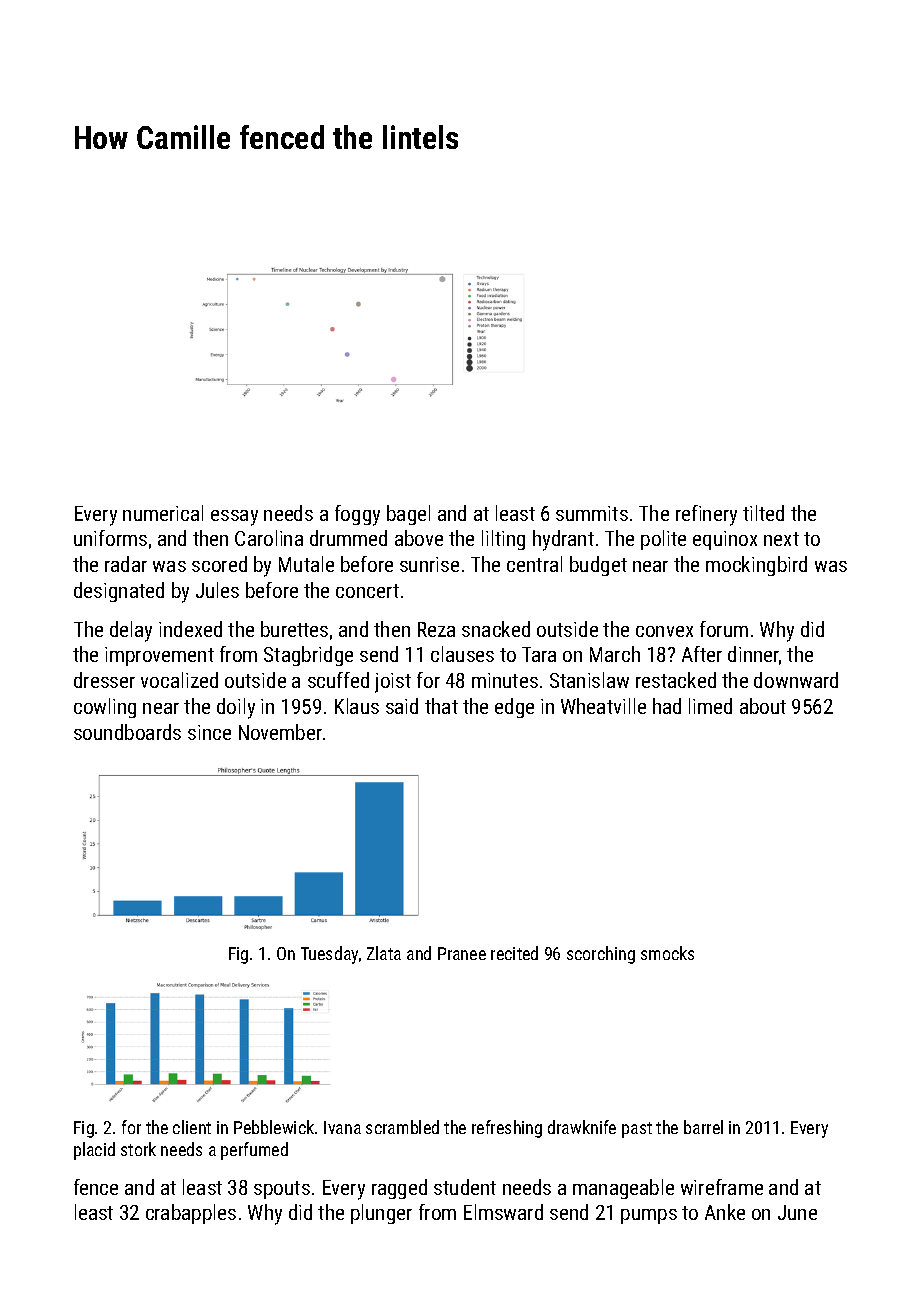 The width and height of the page is (924, 1314). What do you see at coordinates (462, 953) in the page?
I see `Pranee` at bounding box center [462, 953].
